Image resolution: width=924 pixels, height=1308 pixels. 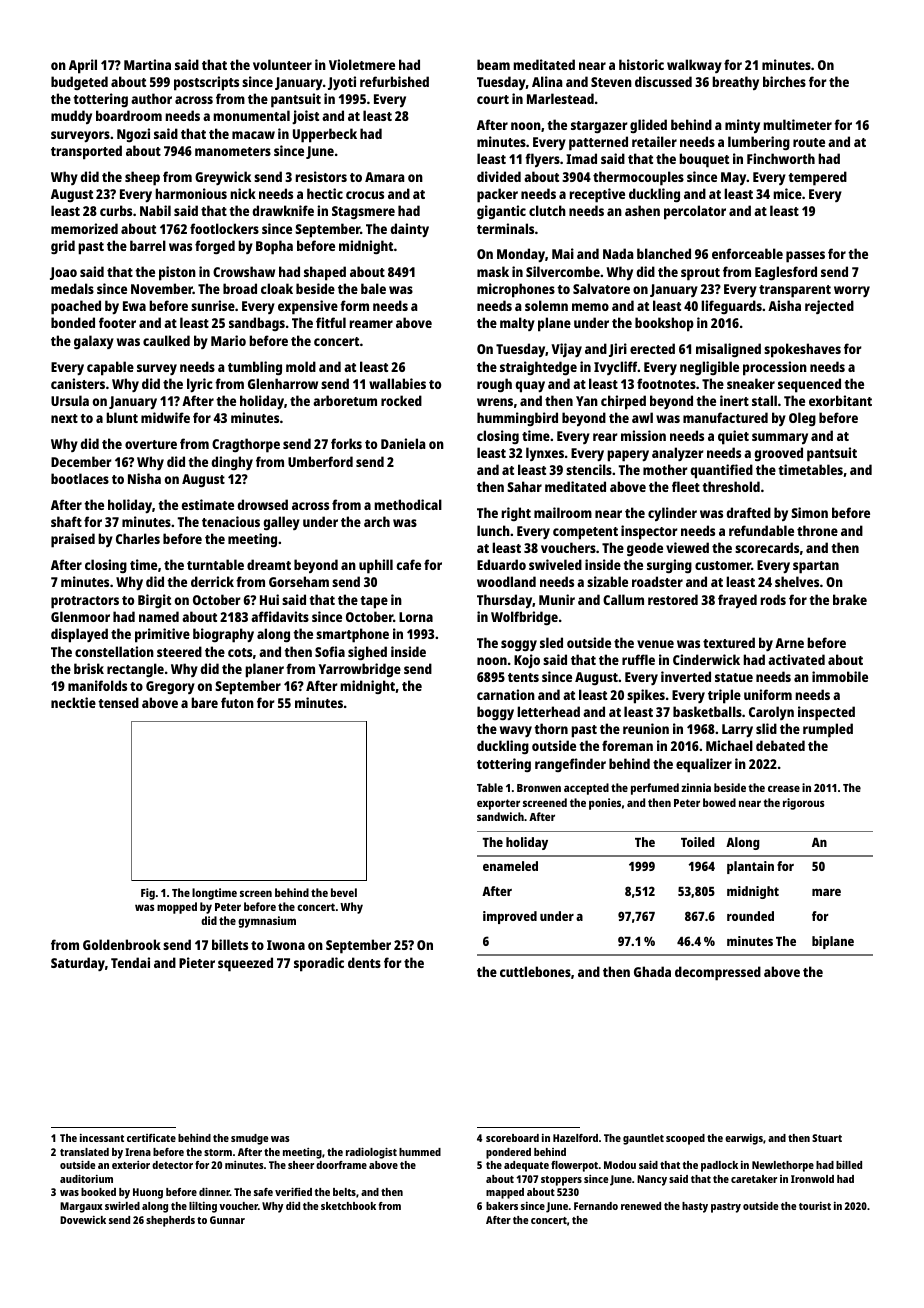 I want to click on tourist, so click(x=815, y=1206).
